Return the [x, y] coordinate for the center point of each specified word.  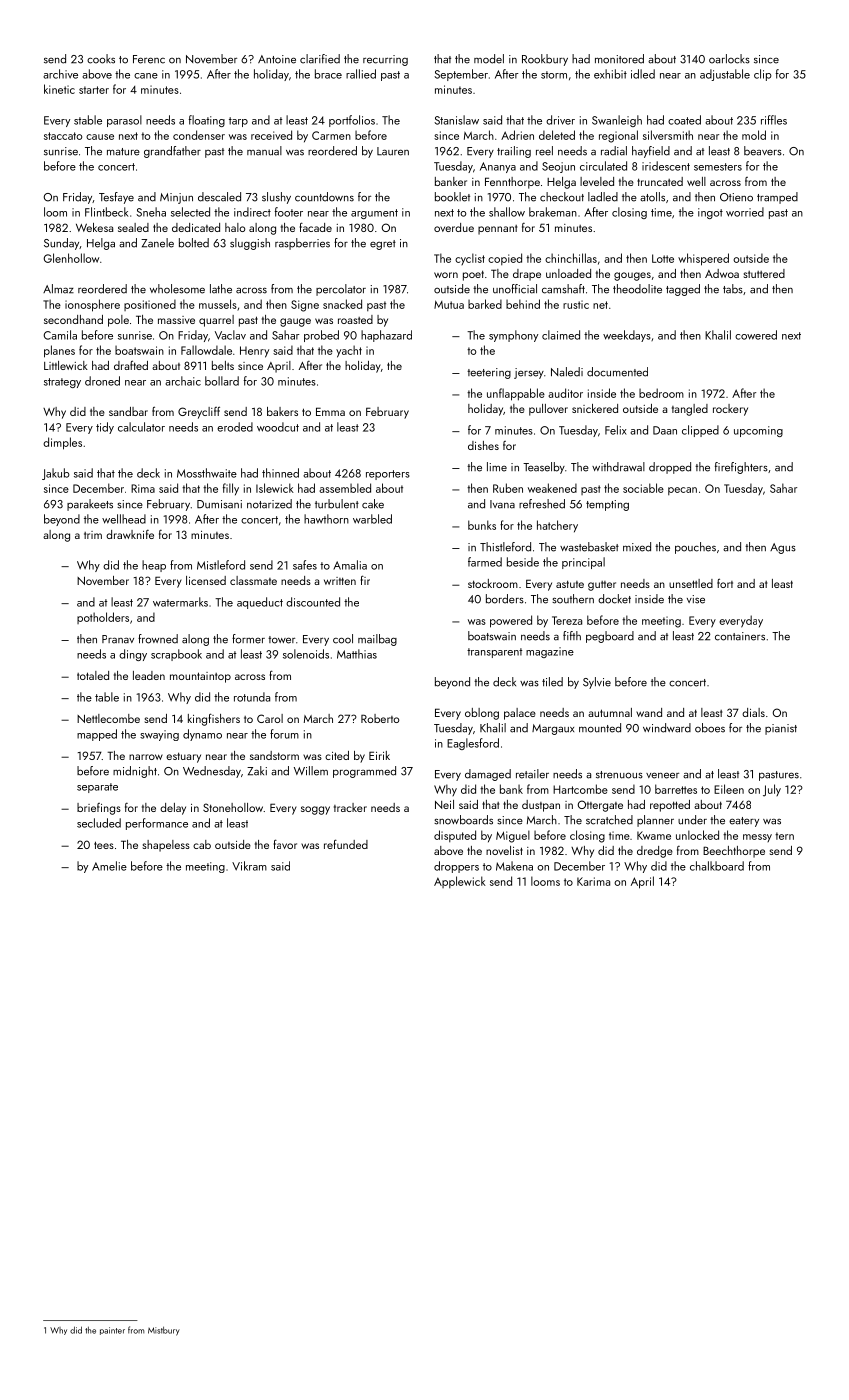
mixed [637, 547]
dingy [133, 655]
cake [373, 504]
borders [505, 599]
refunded [346, 844]
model [489, 59]
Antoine [277, 59]
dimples [62, 443]
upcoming [758, 431]
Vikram [249, 866]
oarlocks [729, 59]
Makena [514, 866]
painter [112, 1331]
